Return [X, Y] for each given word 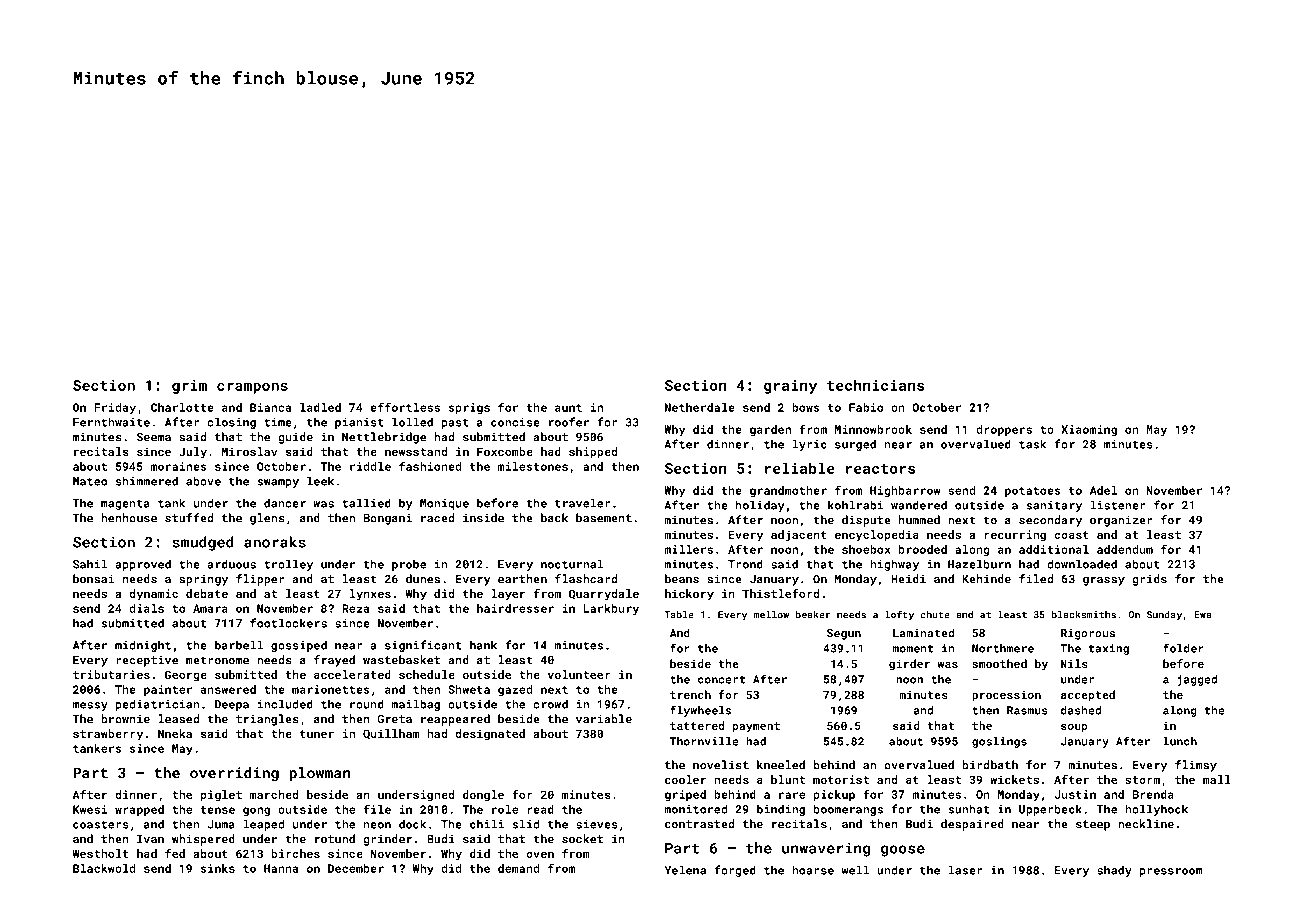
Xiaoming [1089, 430]
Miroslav [249, 451]
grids [1149, 580]
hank [483, 645]
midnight [143, 646]
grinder [387, 840]
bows [806, 407]
